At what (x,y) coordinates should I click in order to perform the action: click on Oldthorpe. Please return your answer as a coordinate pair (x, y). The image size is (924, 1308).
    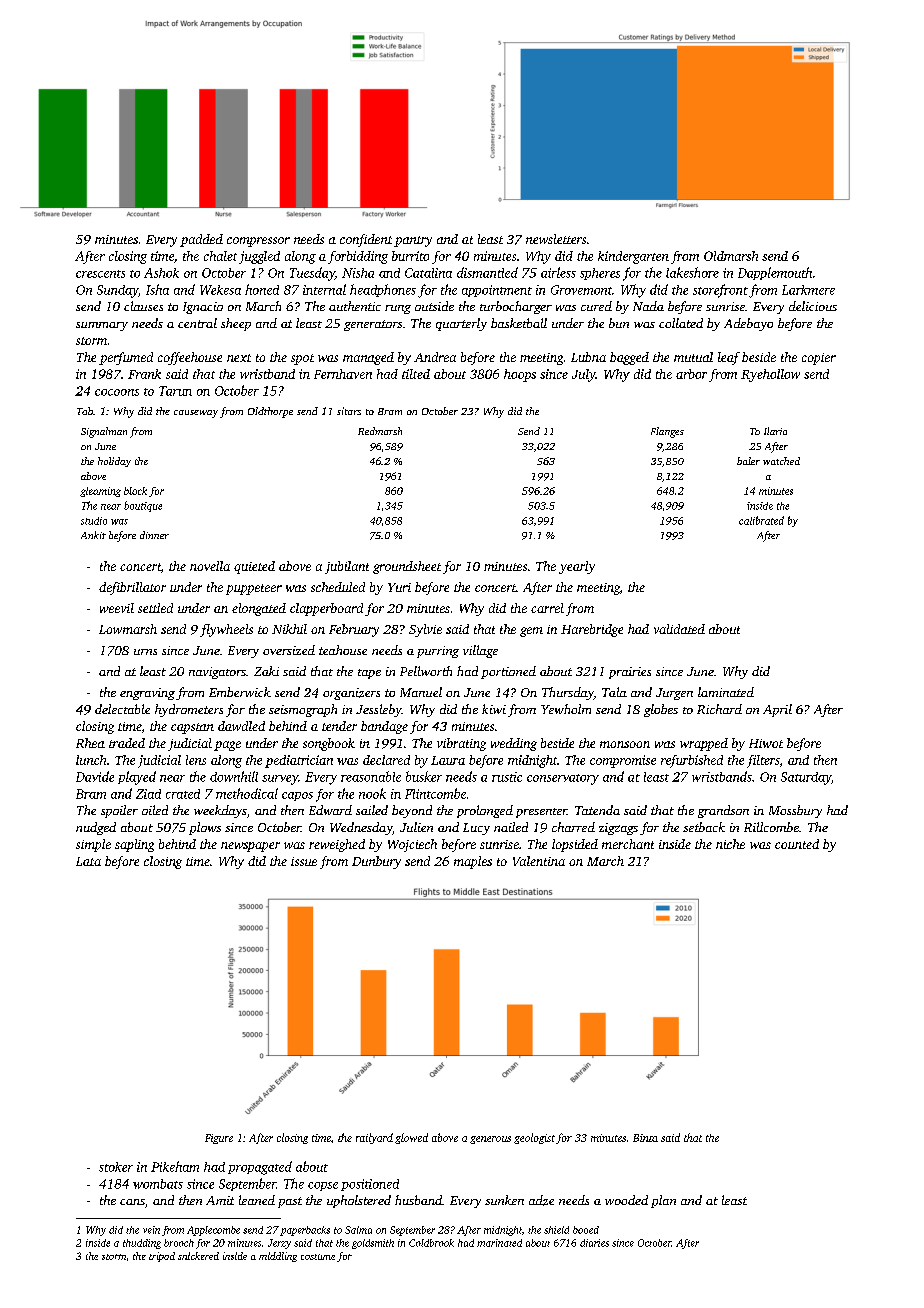
    Looking at the image, I should click on (270, 412).
